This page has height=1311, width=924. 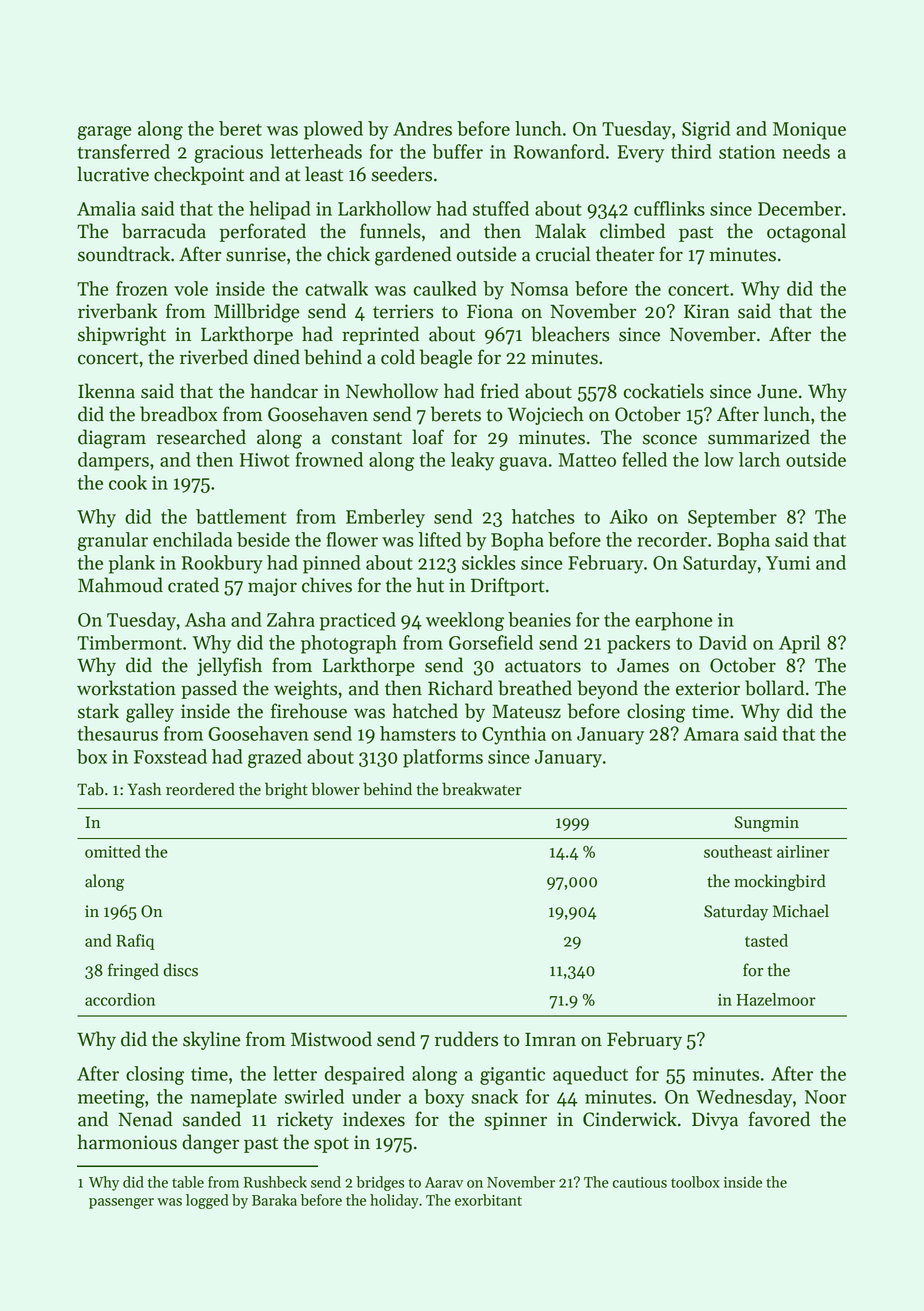 I want to click on cufflinks, so click(x=669, y=208).
